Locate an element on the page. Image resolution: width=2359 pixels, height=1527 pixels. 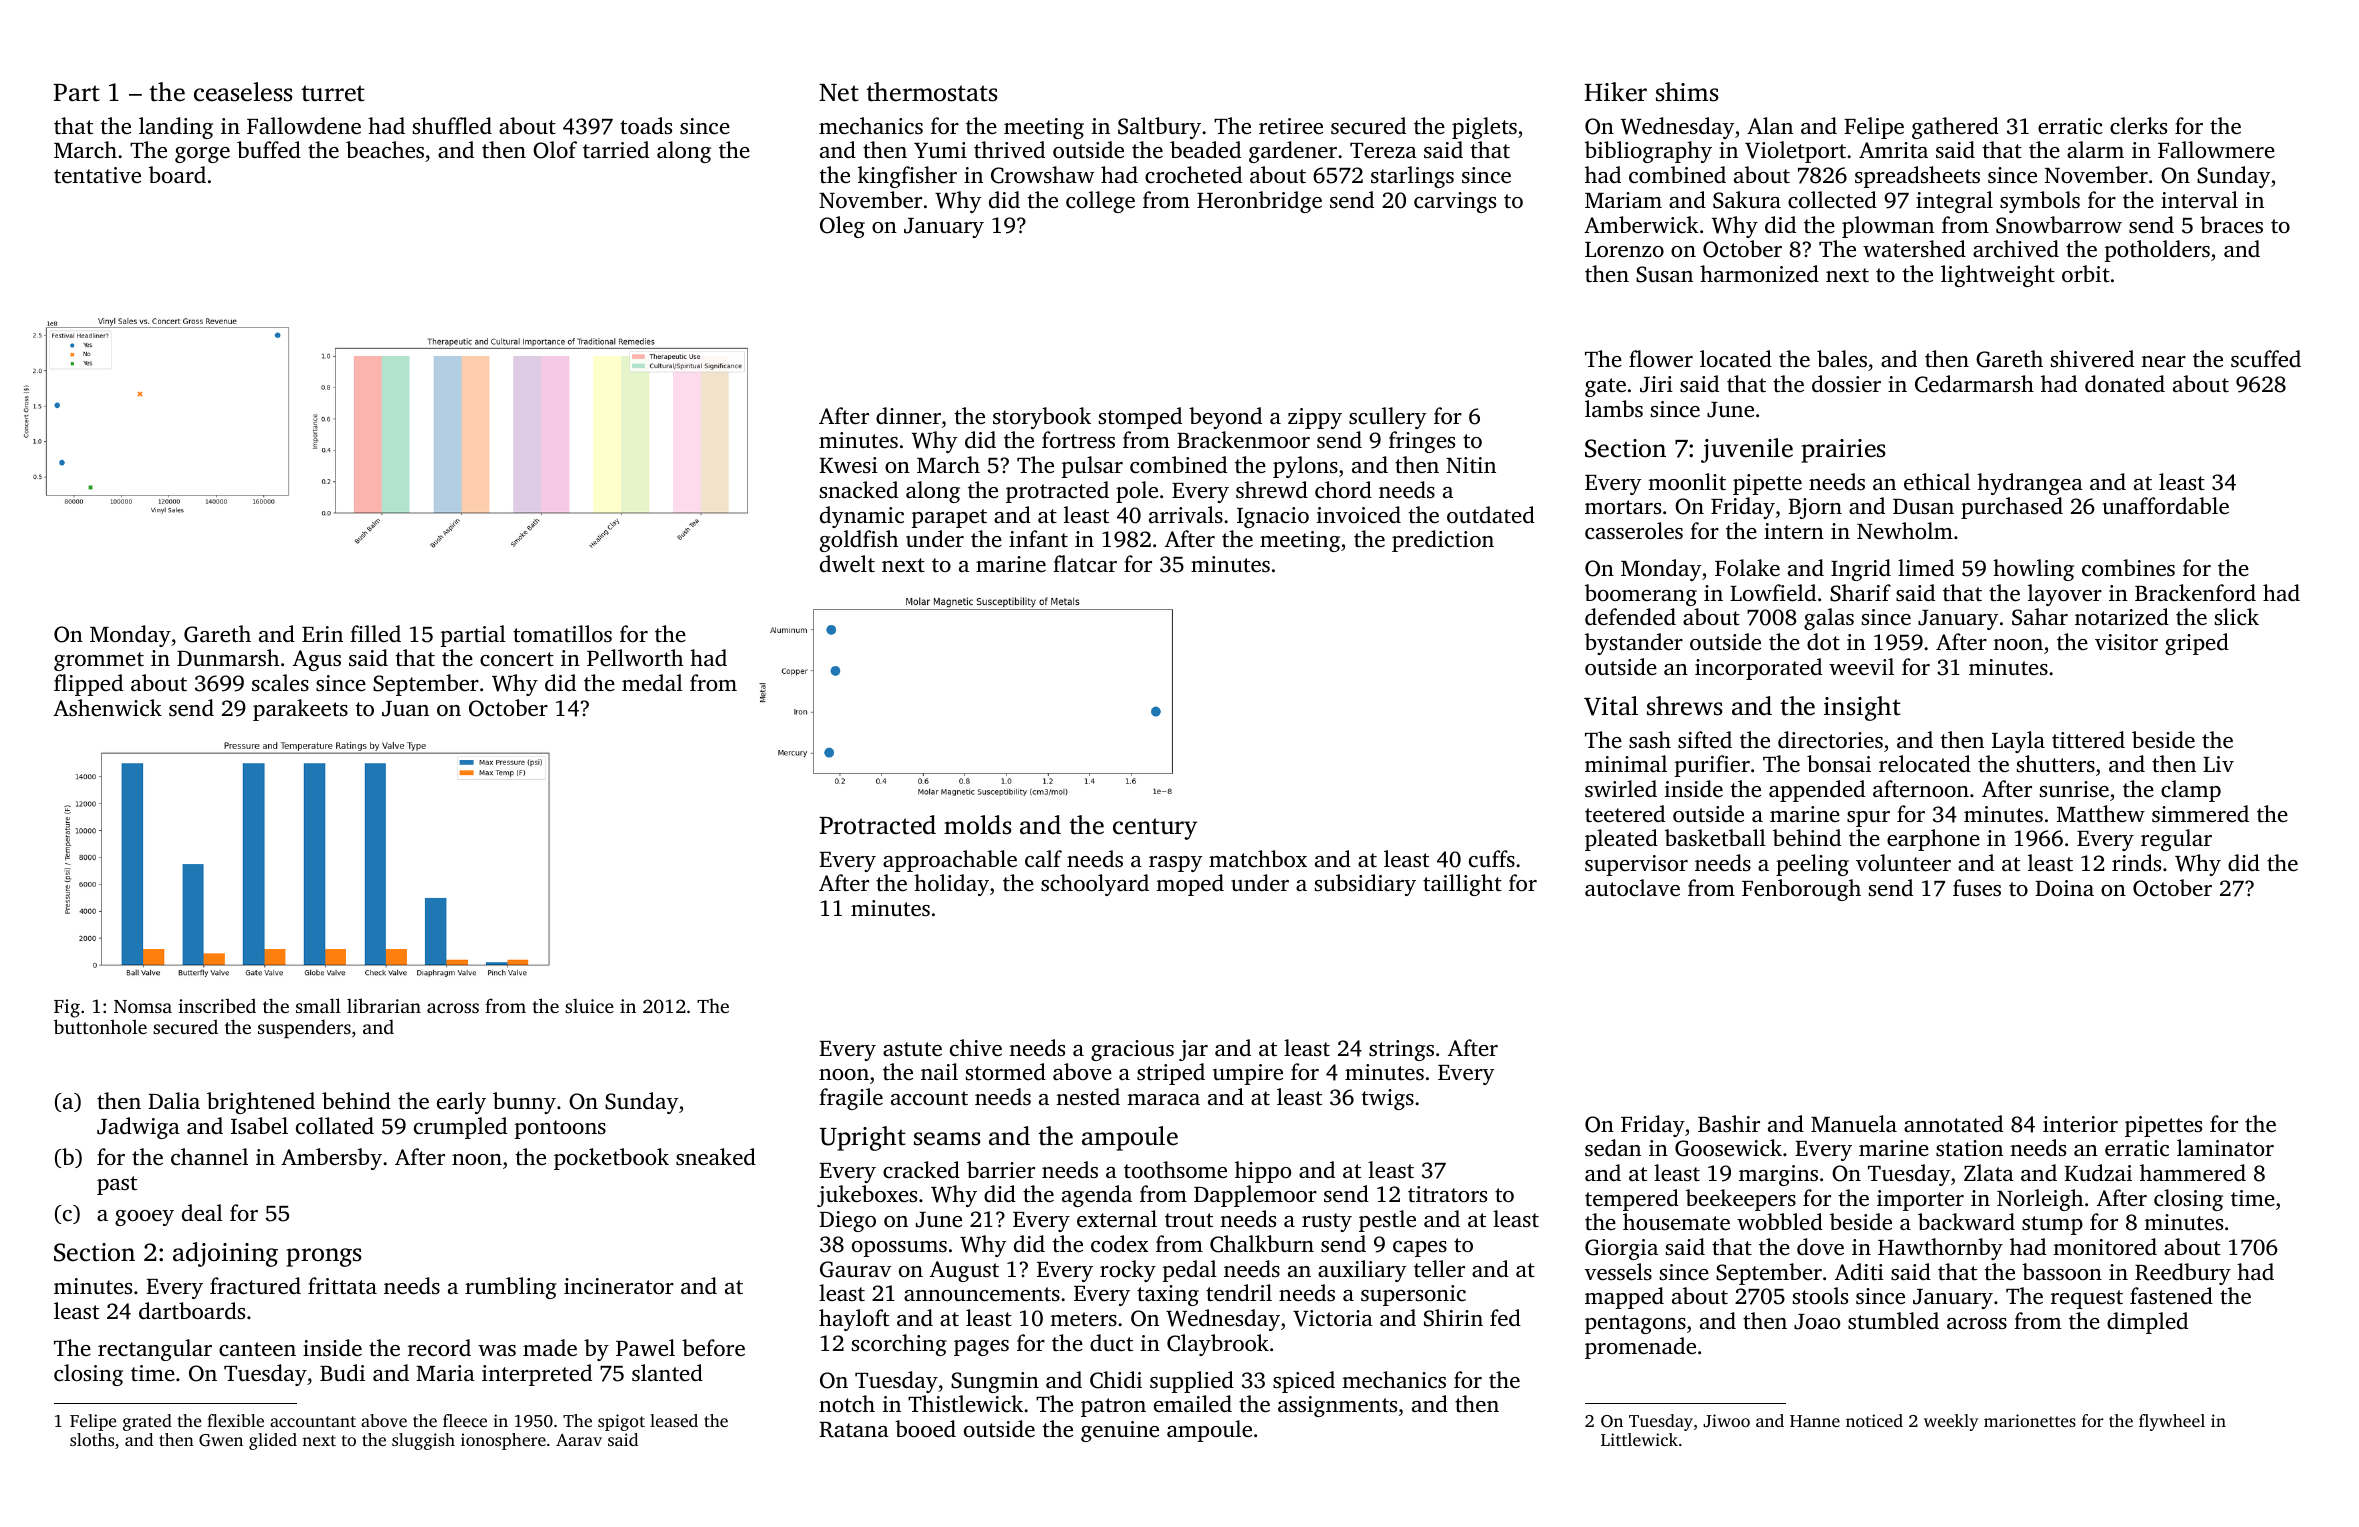
genuine is located at coordinates (1120, 1431).
